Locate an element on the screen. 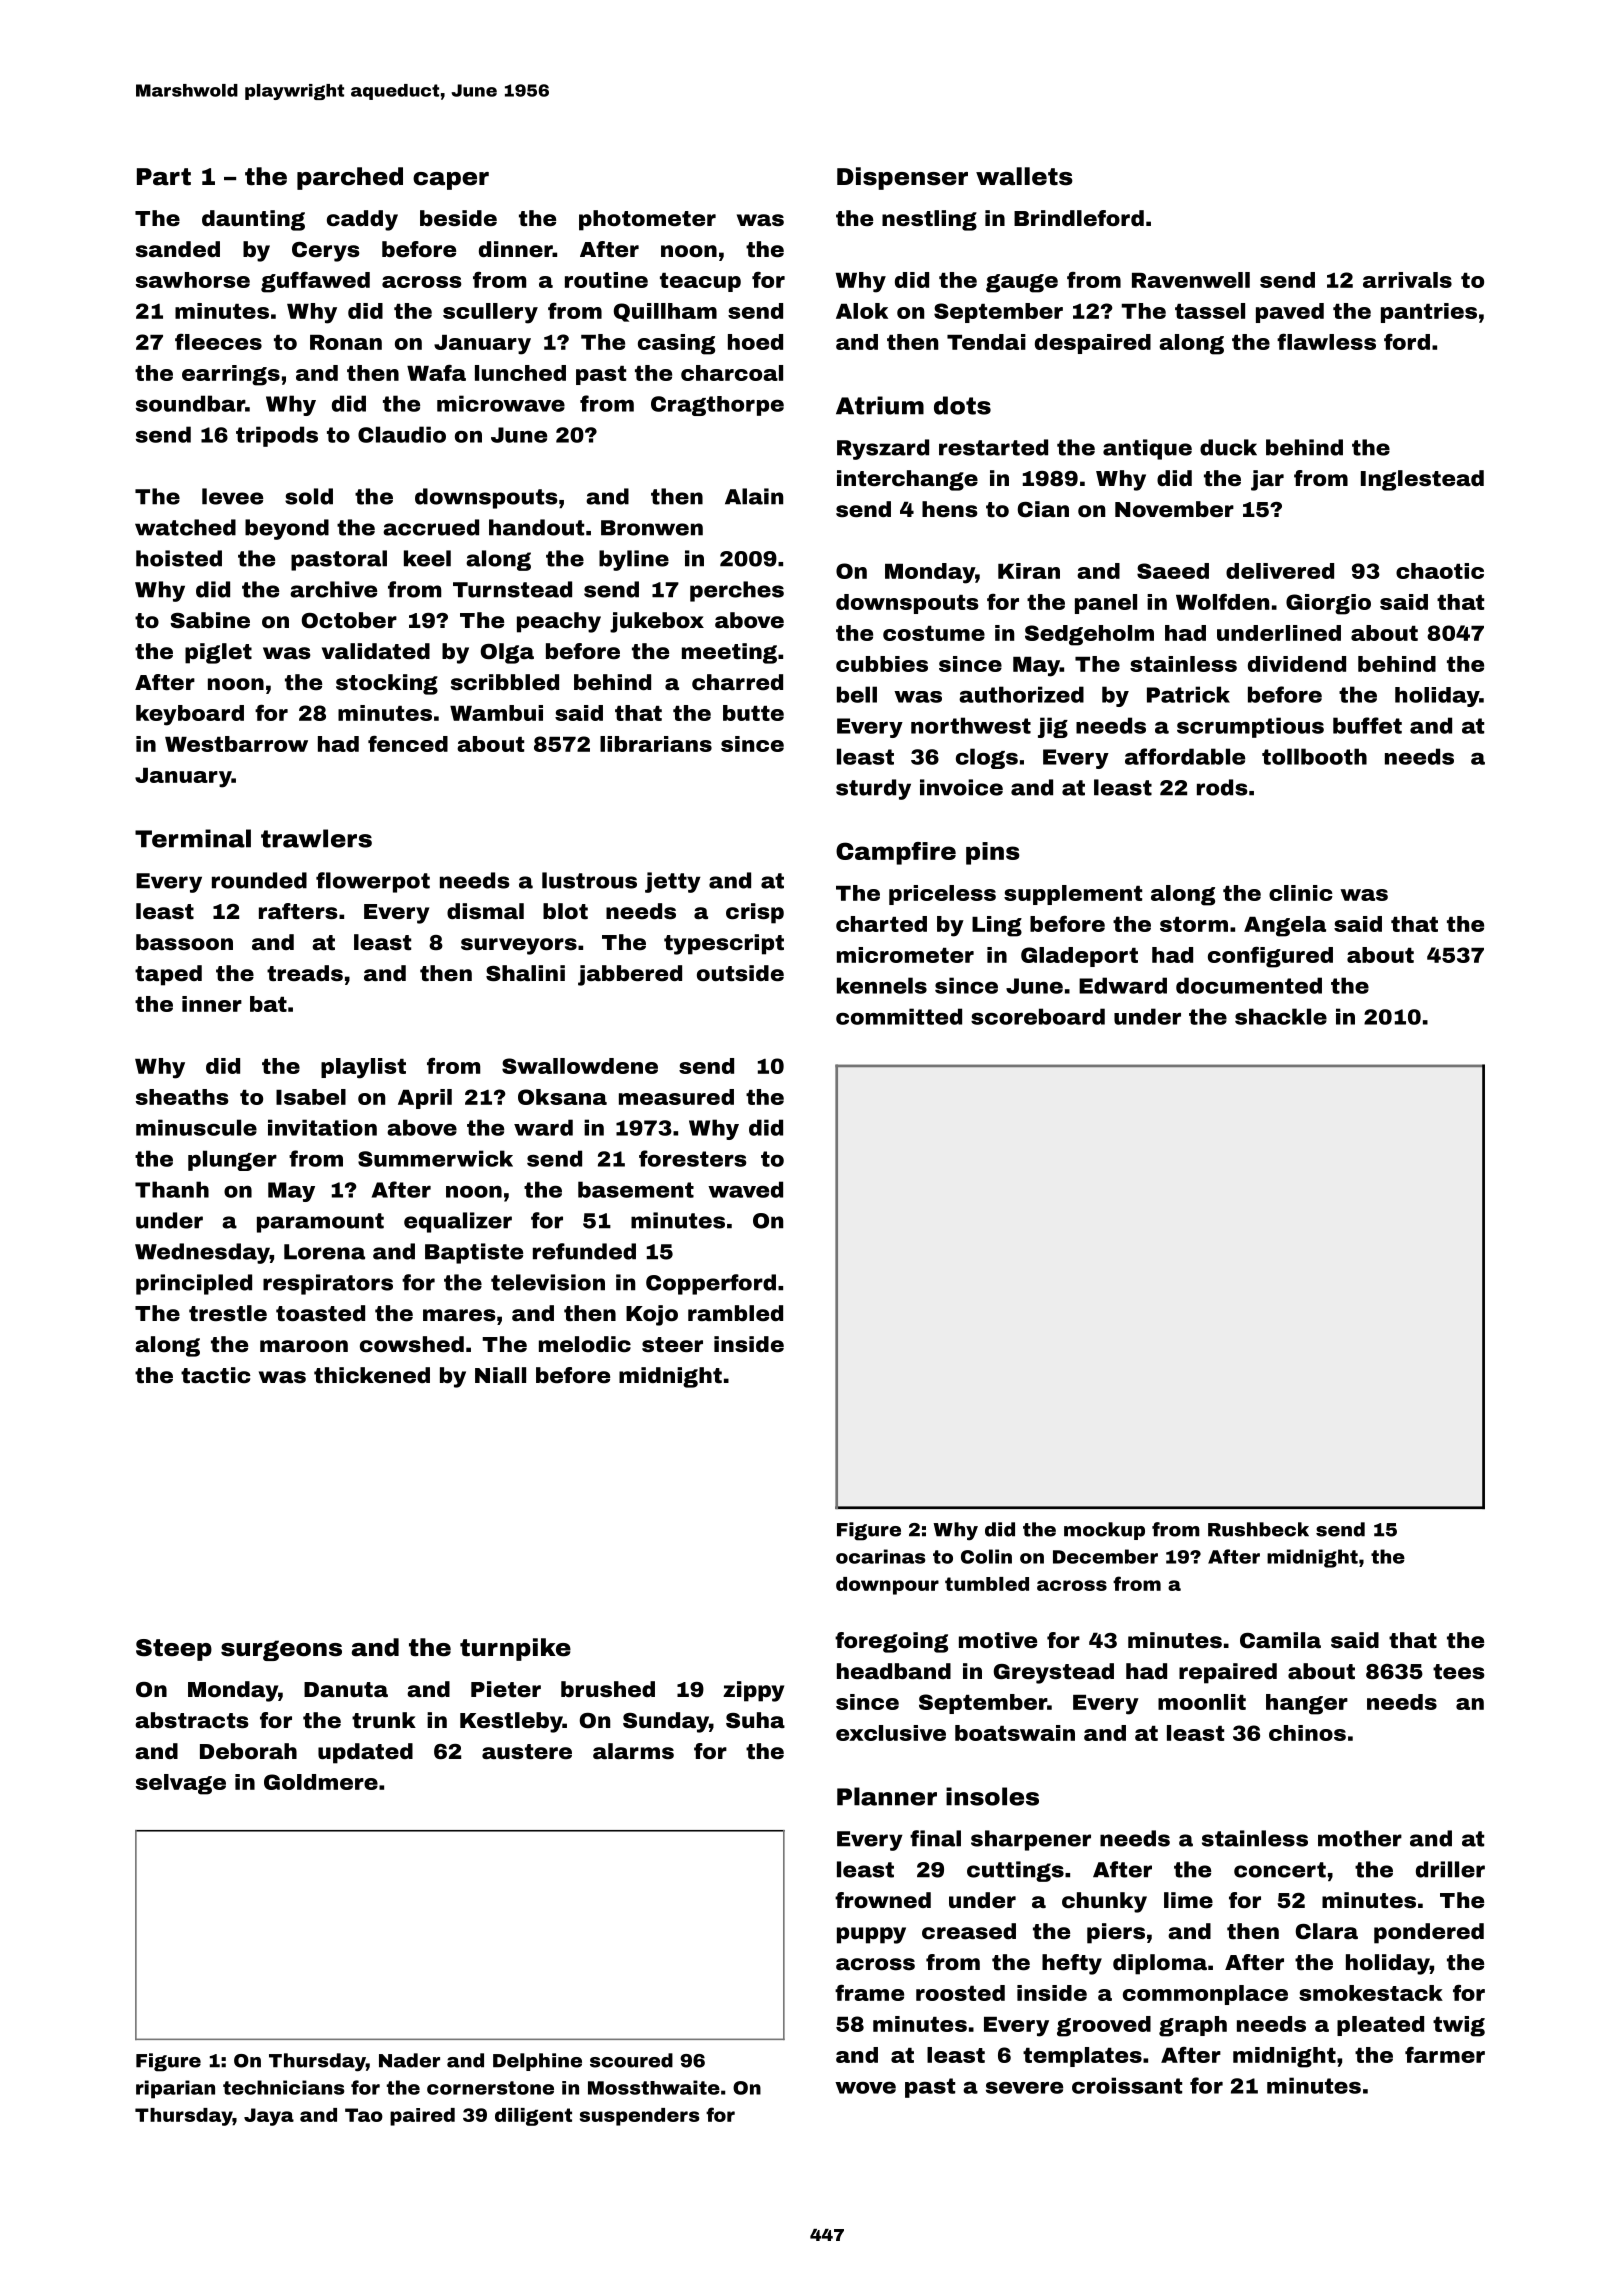 This screenshot has width=1620, height=2292. arrivals is located at coordinates (1407, 280).
